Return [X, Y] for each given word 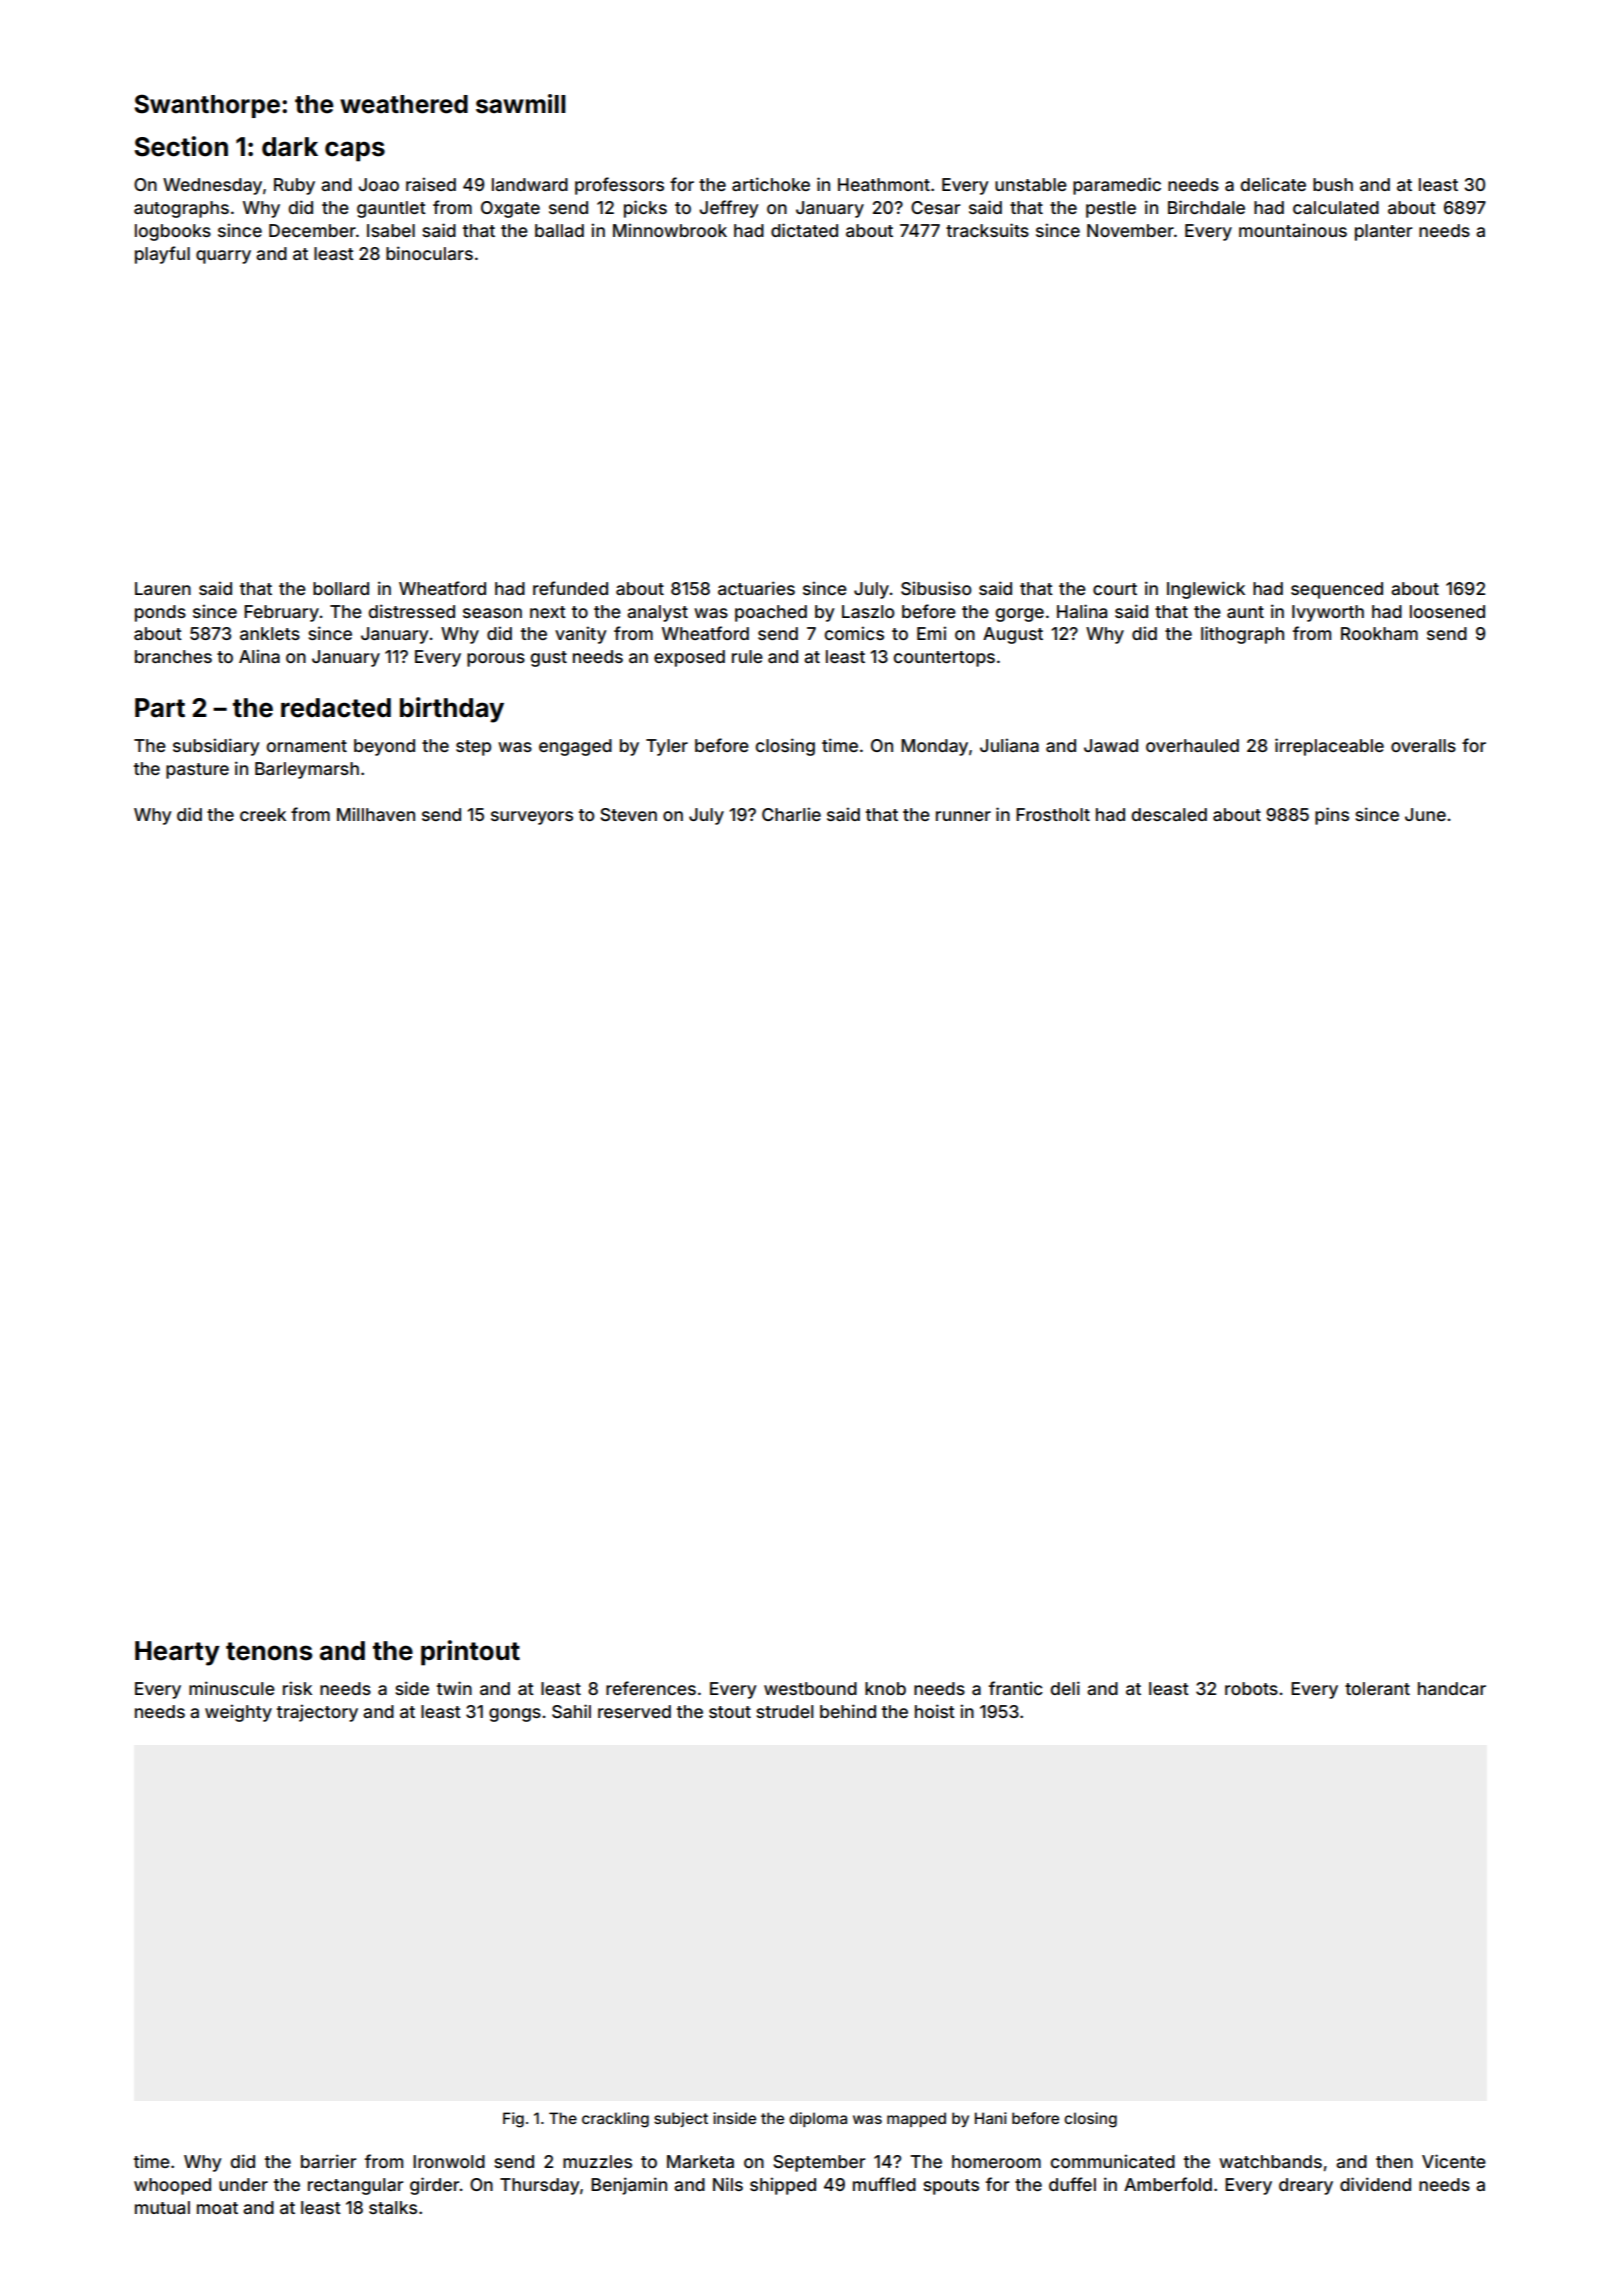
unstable [1031, 184]
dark [290, 147]
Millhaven [376, 814]
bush [1333, 184]
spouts [951, 2187]
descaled [1169, 814]
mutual [162, 2207]
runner [963, 816]
